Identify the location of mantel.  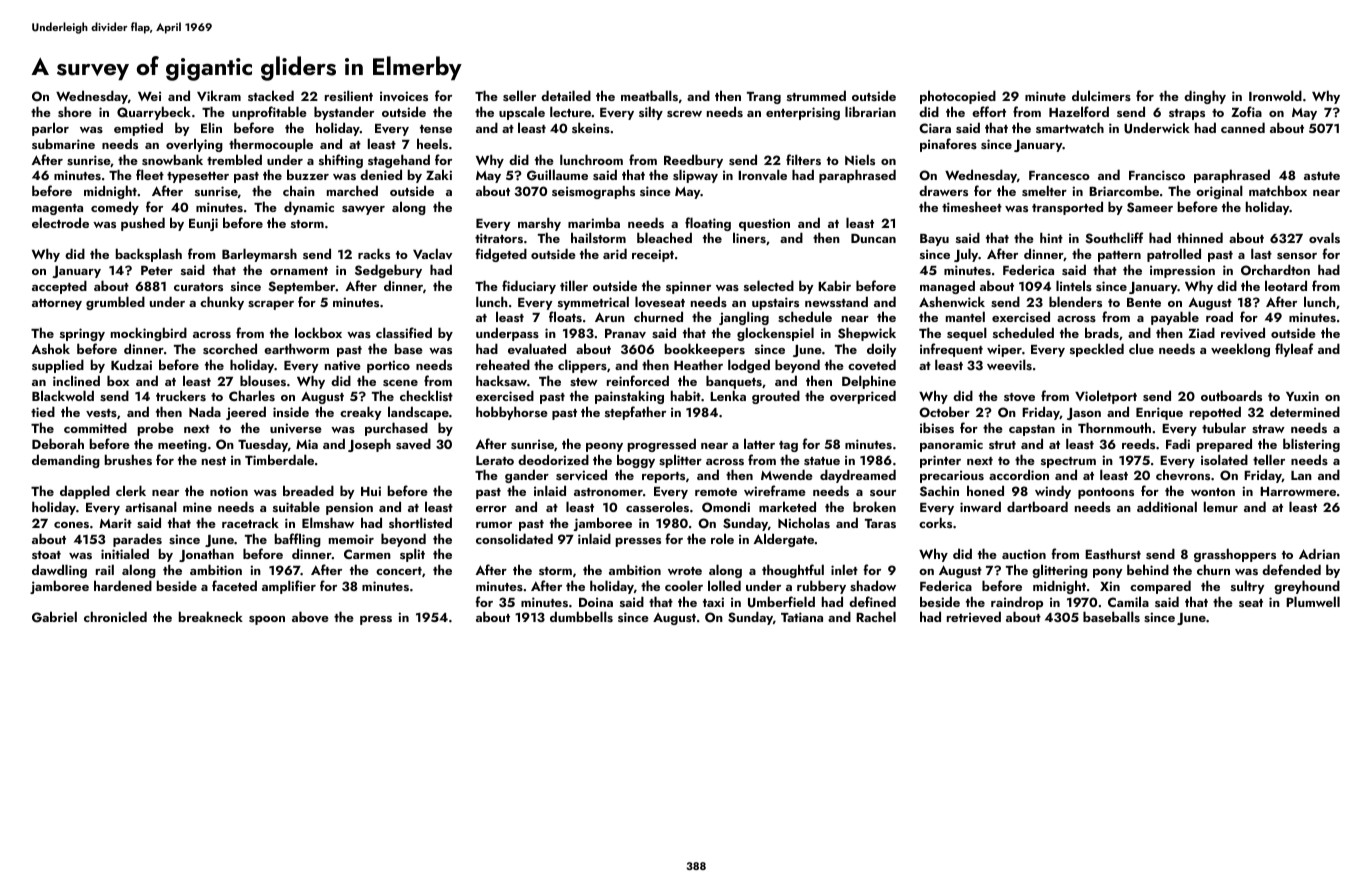
(965, 316).
